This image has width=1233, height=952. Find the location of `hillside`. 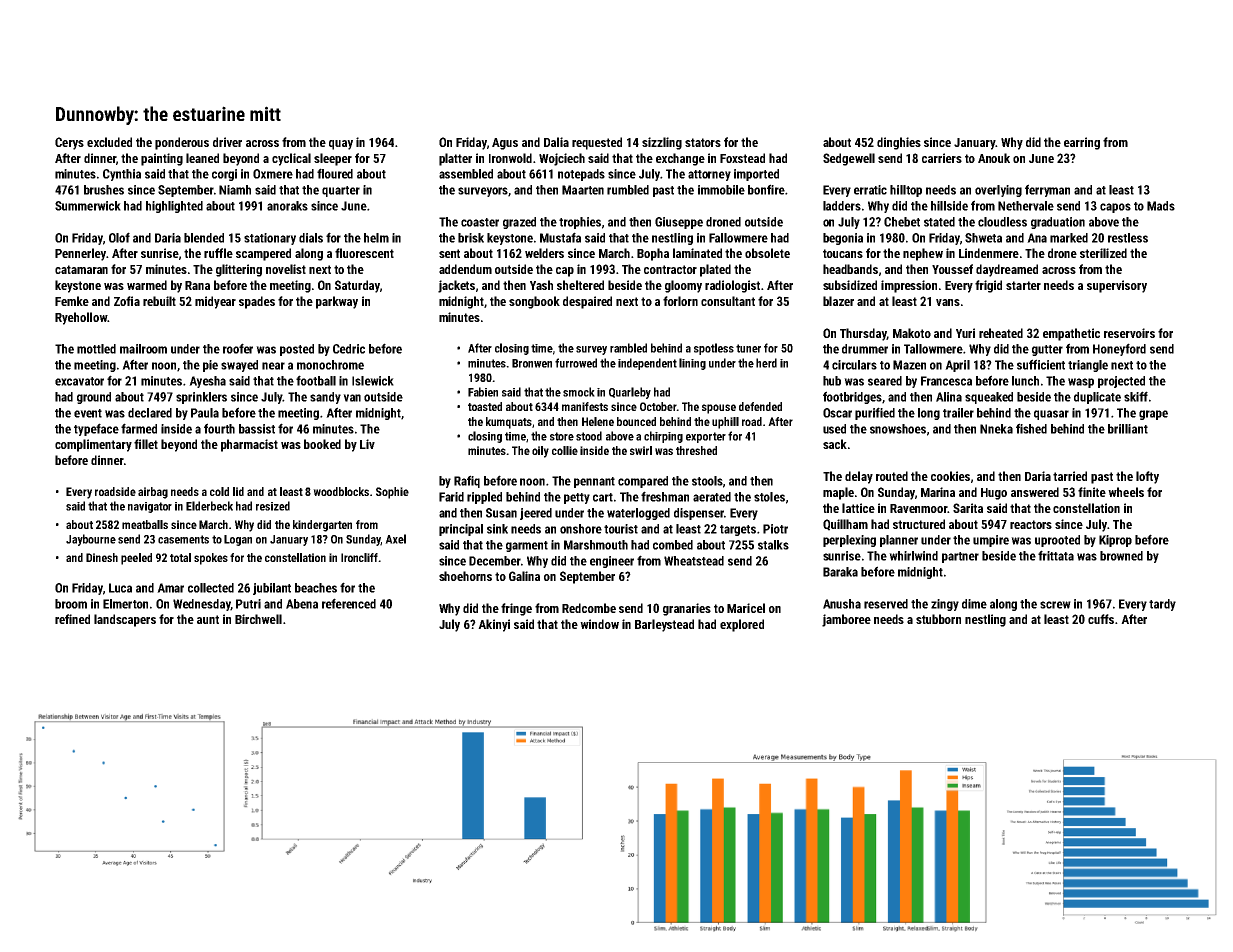

hillside is located at coordinates (949, 206).
